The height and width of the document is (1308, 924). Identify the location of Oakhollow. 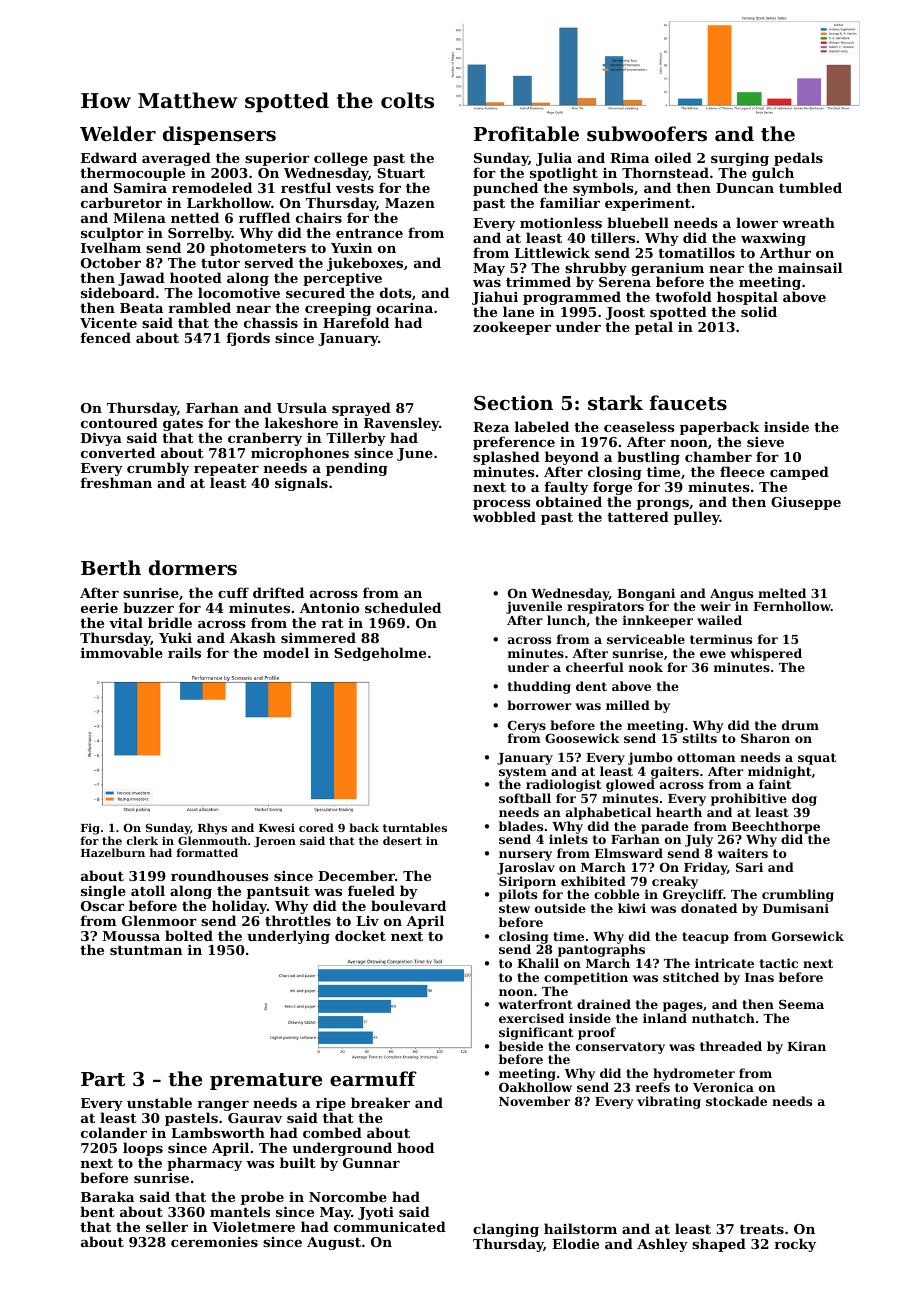
(535, 1087).
